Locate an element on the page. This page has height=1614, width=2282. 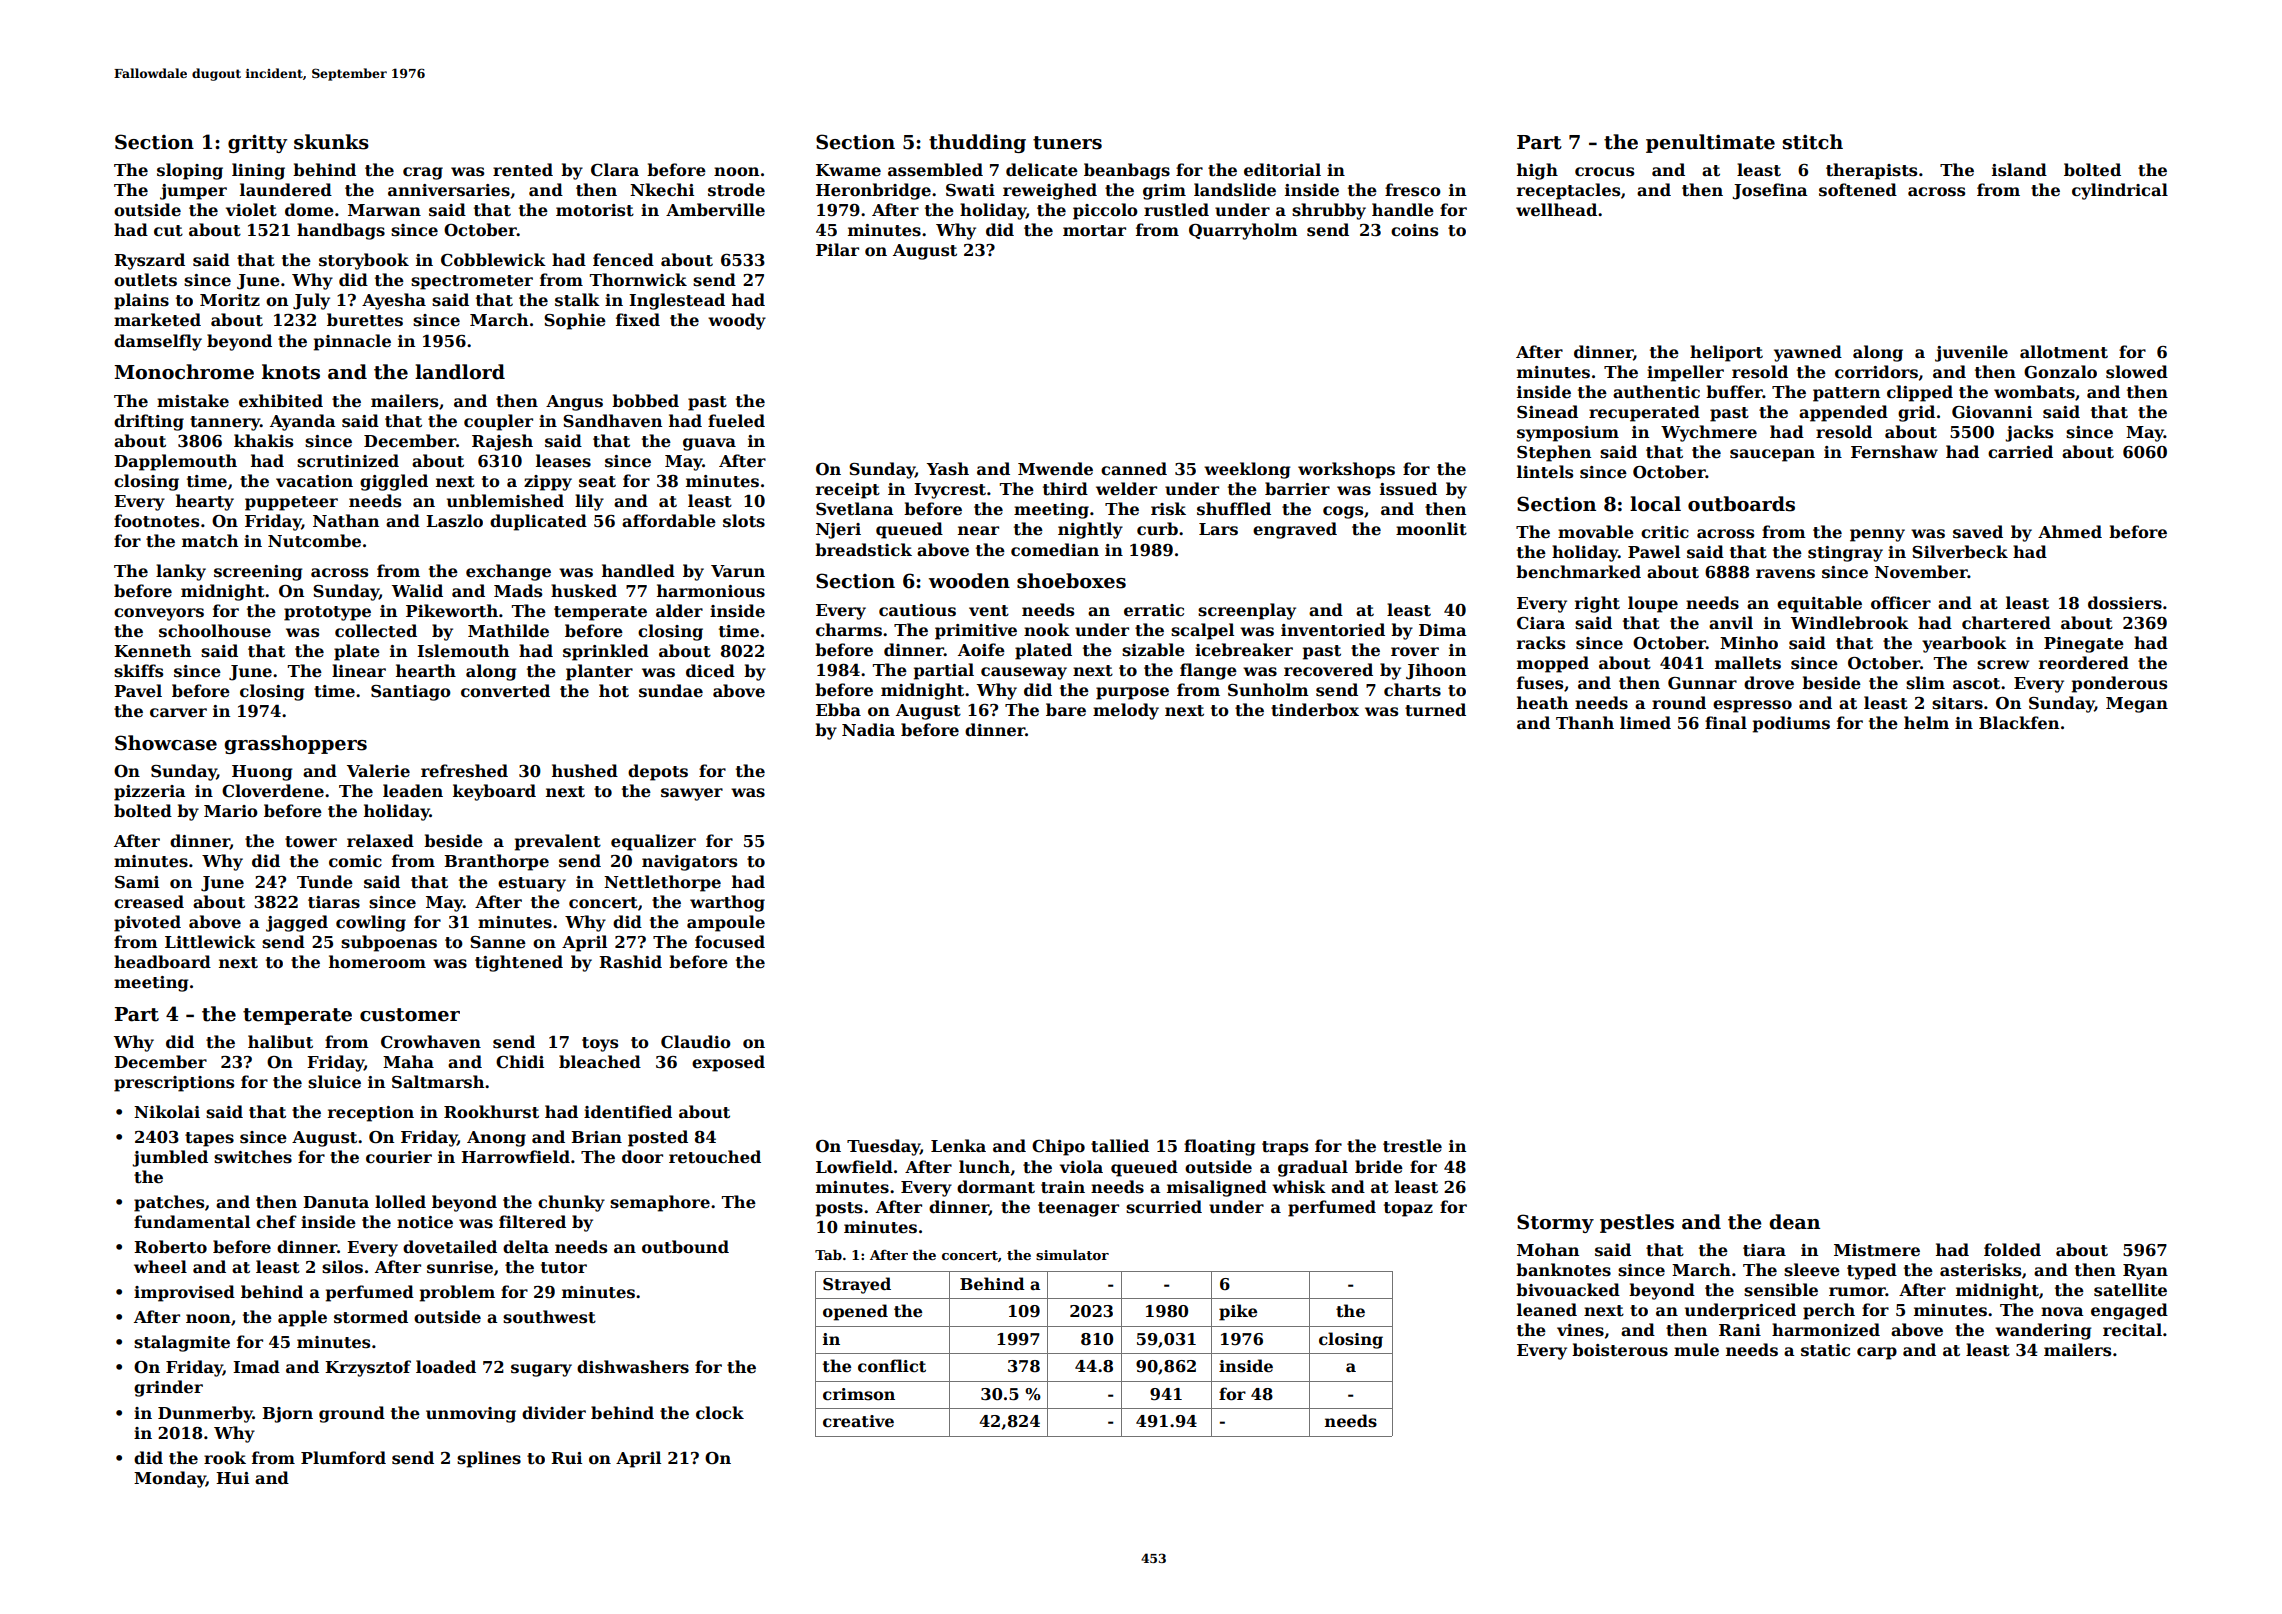
fueled is located at coordinates (736, 421).
